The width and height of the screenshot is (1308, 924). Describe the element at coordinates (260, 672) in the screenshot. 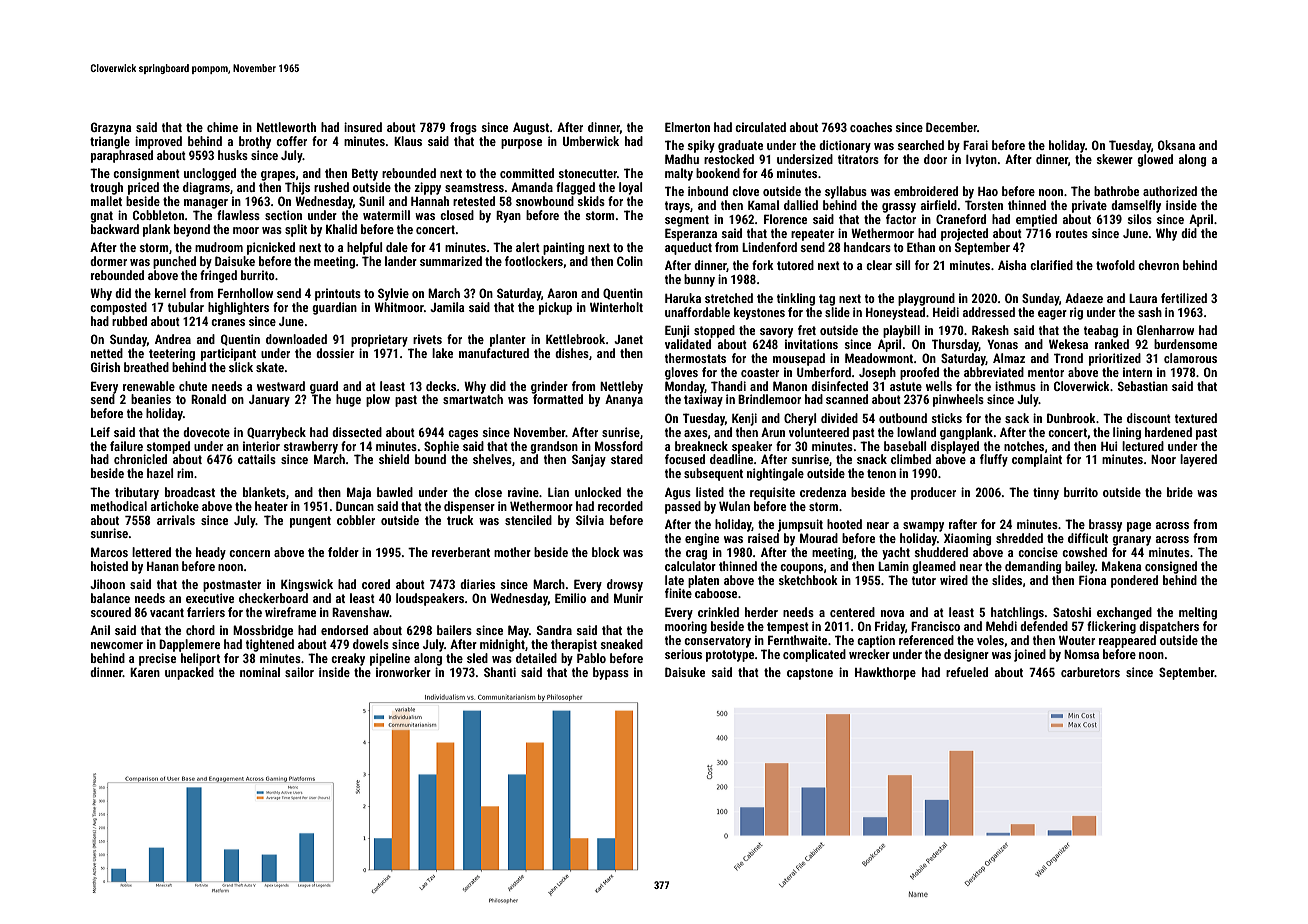

I see `nominal` at that location.
